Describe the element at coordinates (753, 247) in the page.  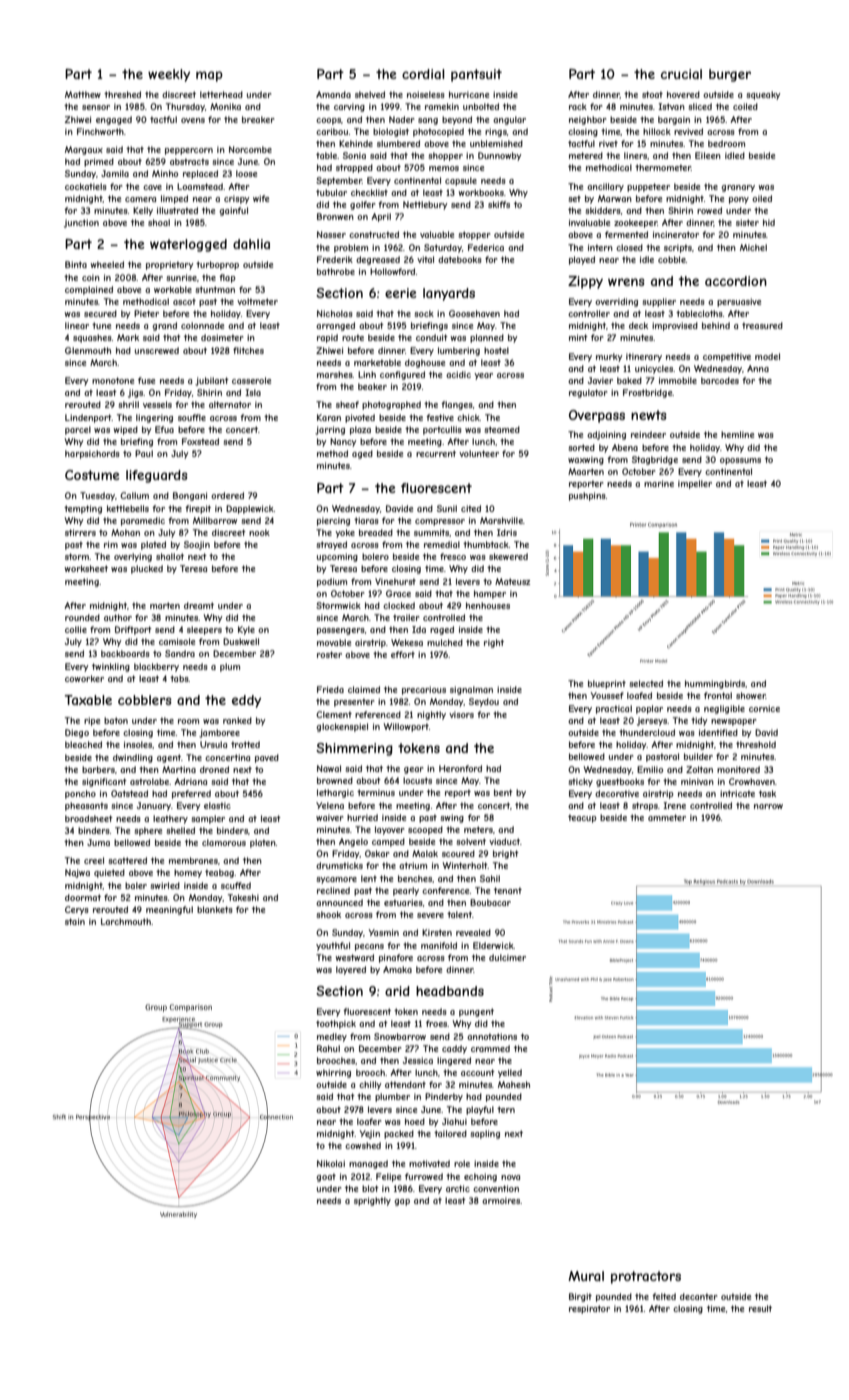
I see `Michel` at that location.
